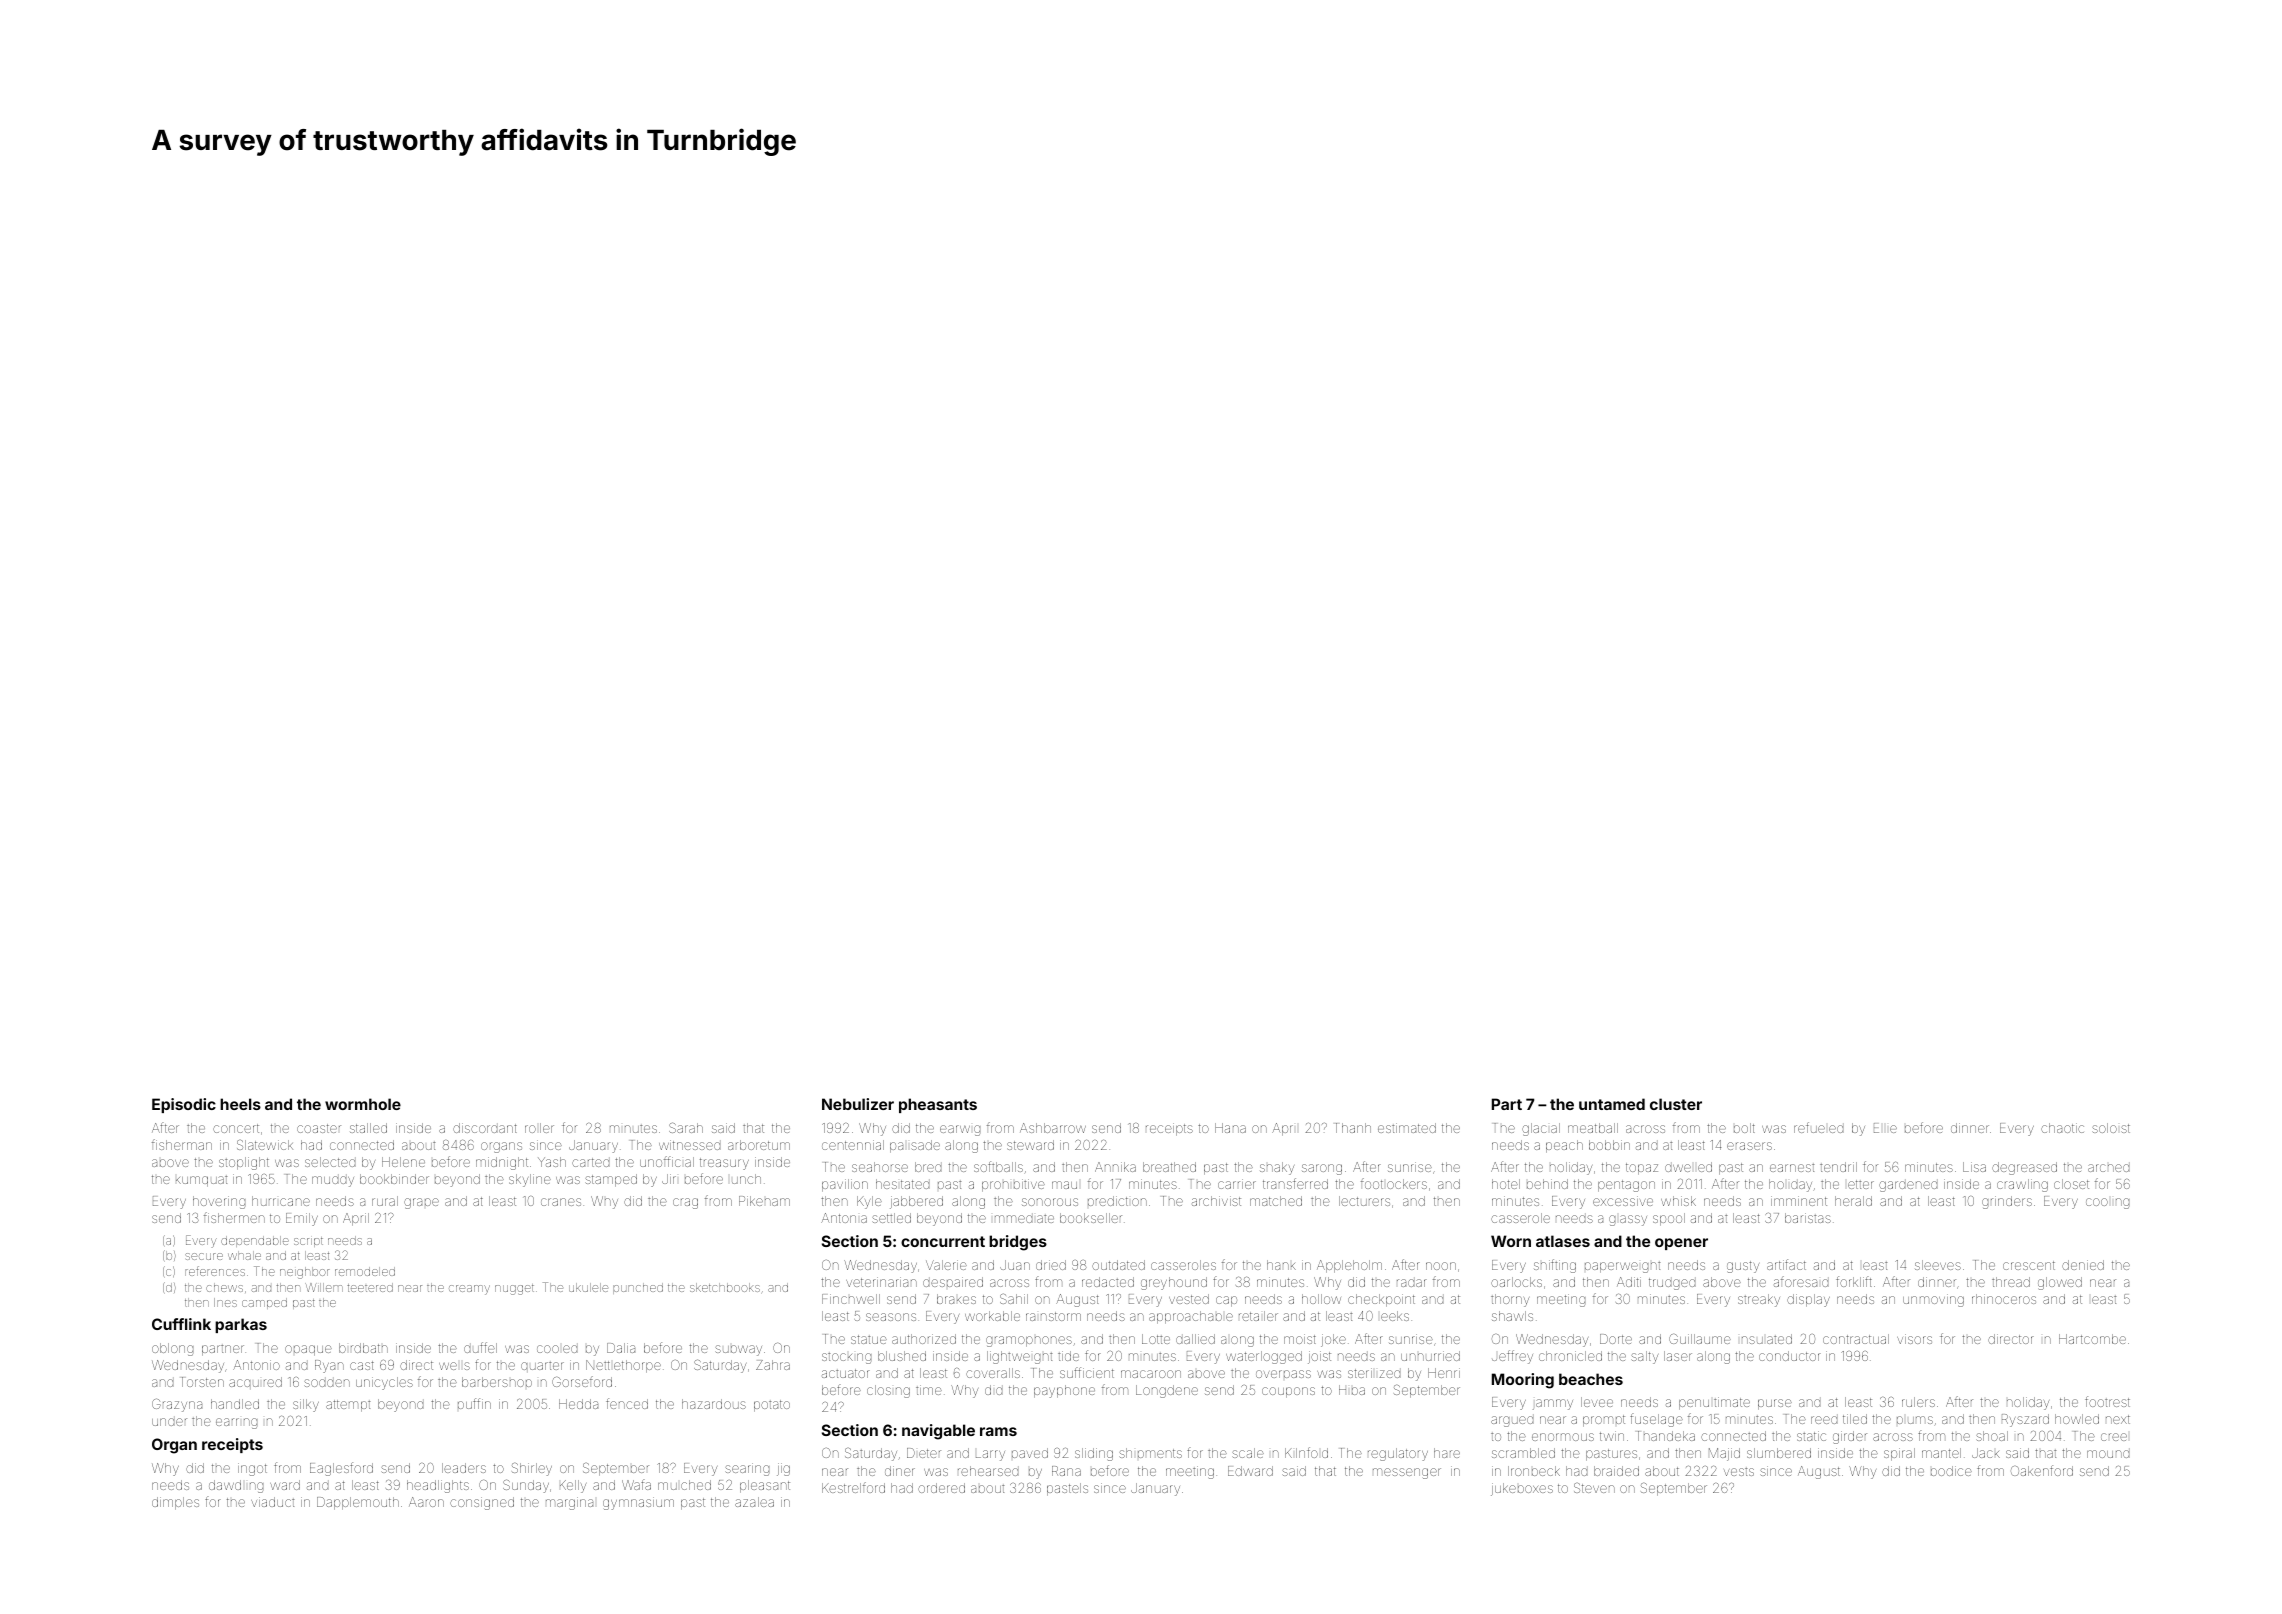  What do you see at coordinates (1688, 1167) in the screenshot?
I see `dwelled` at bounding box center [1688, 1167].
